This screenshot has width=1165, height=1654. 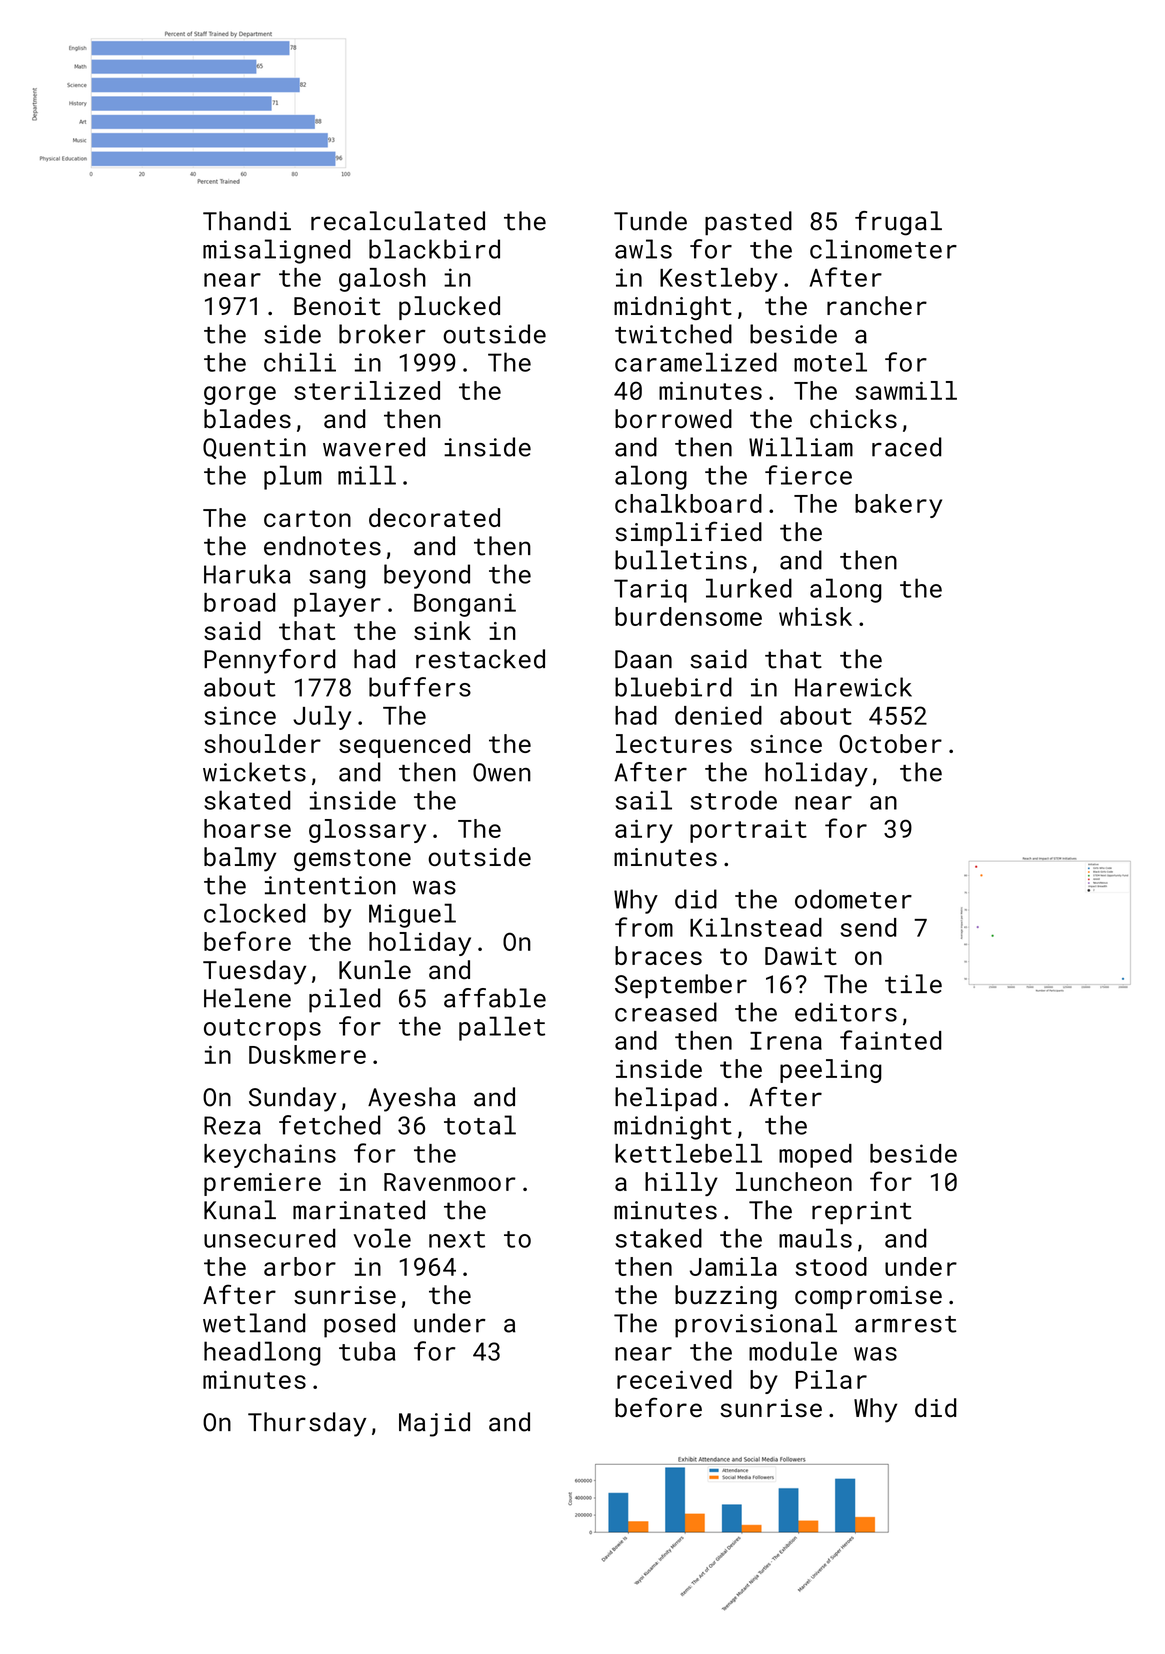 What do you see at coordinates (465, 605) in the screenshot?
I see `Bongani` at bounding box center [465, 605].
